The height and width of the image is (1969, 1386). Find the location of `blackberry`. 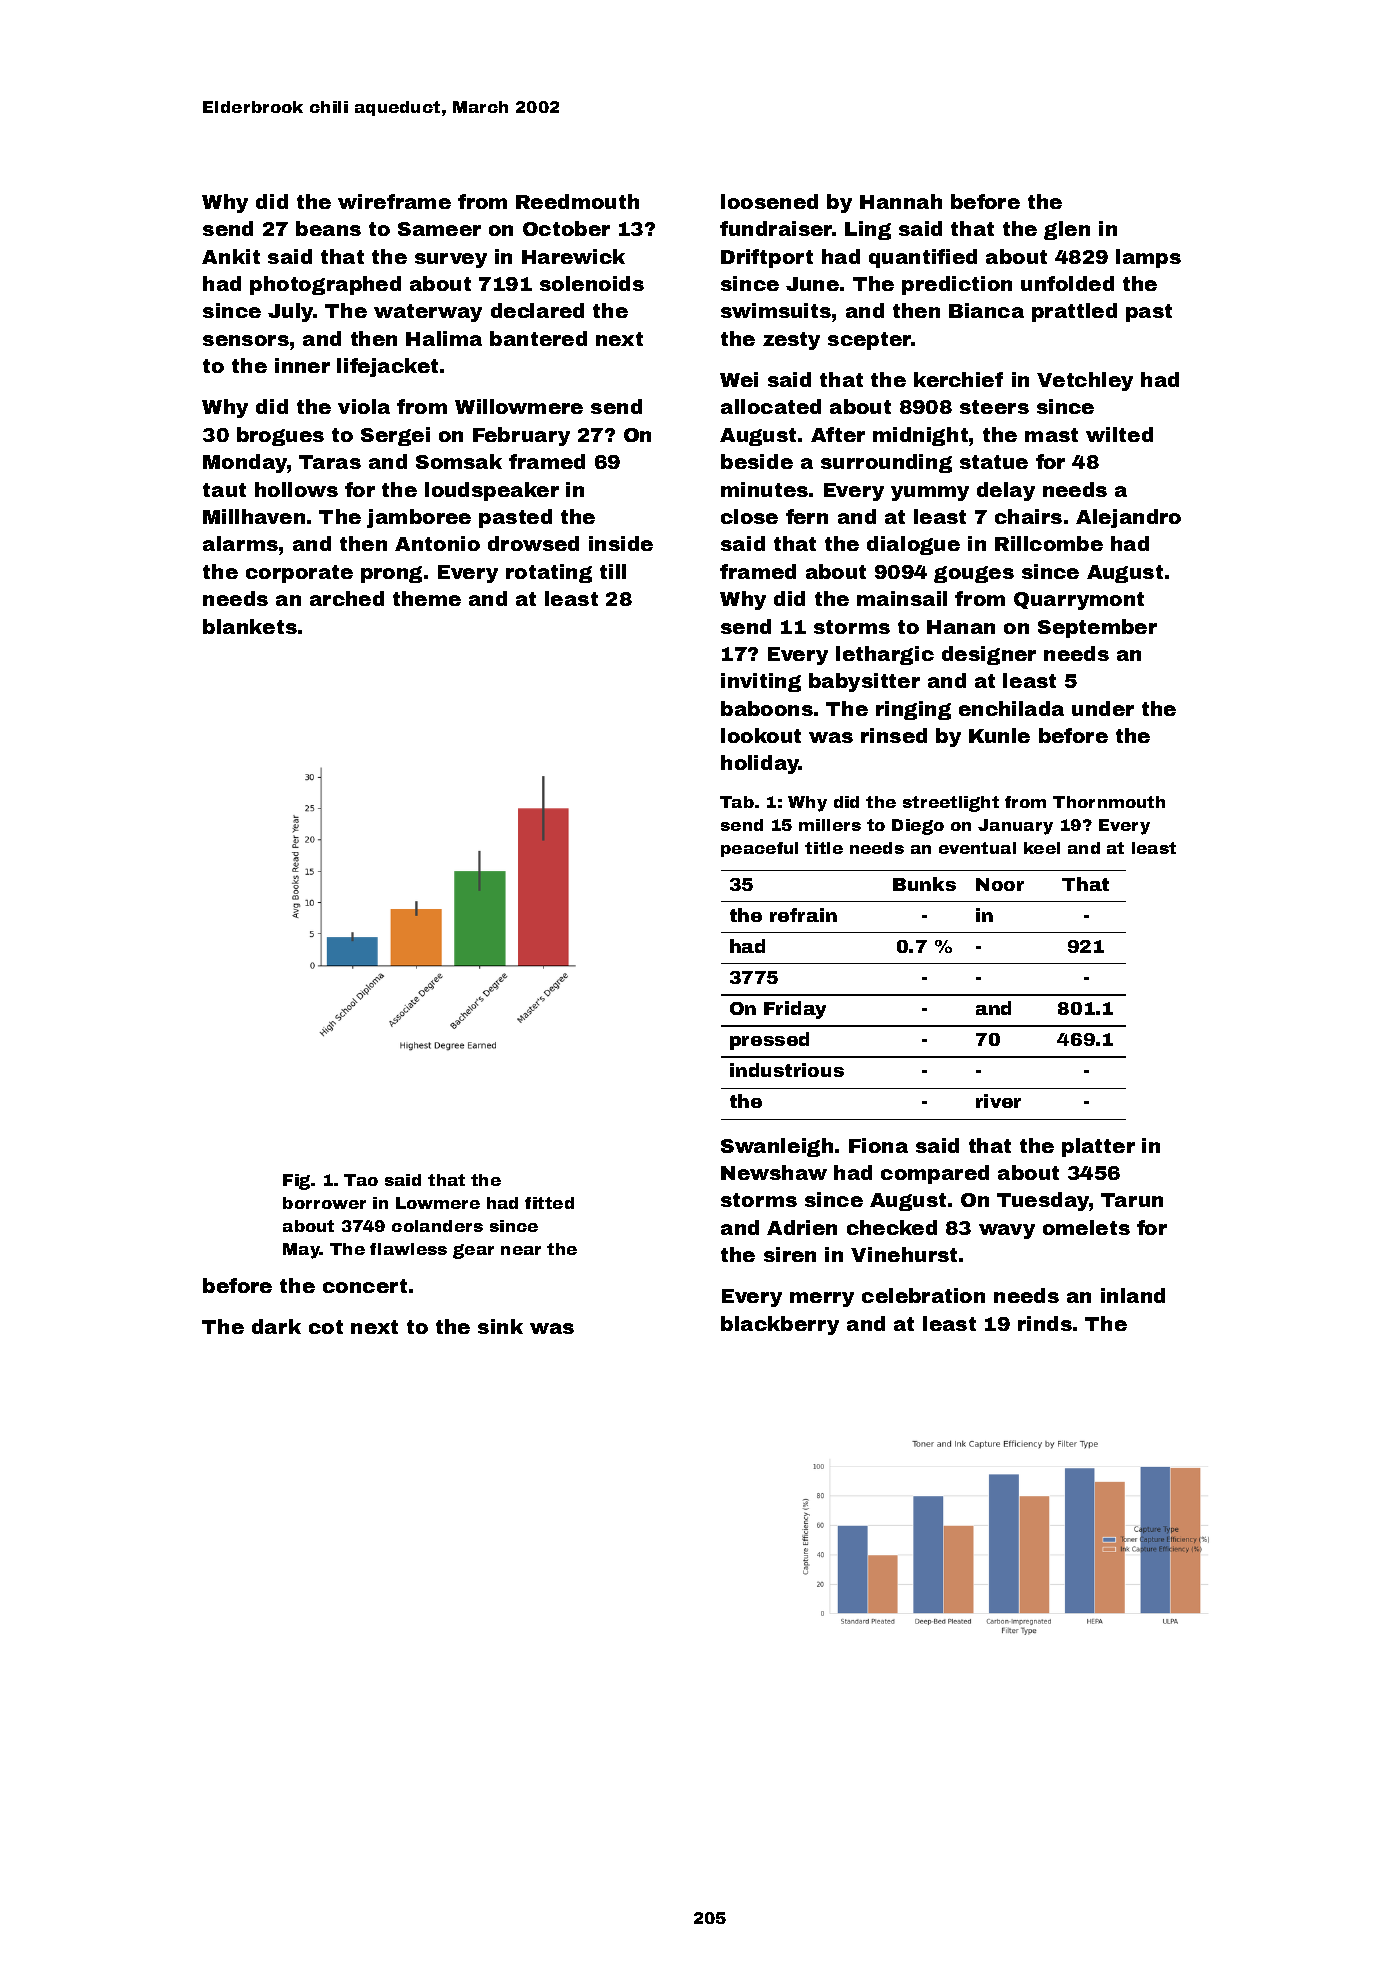

blackberry is located at coordinates (780, 1325).
